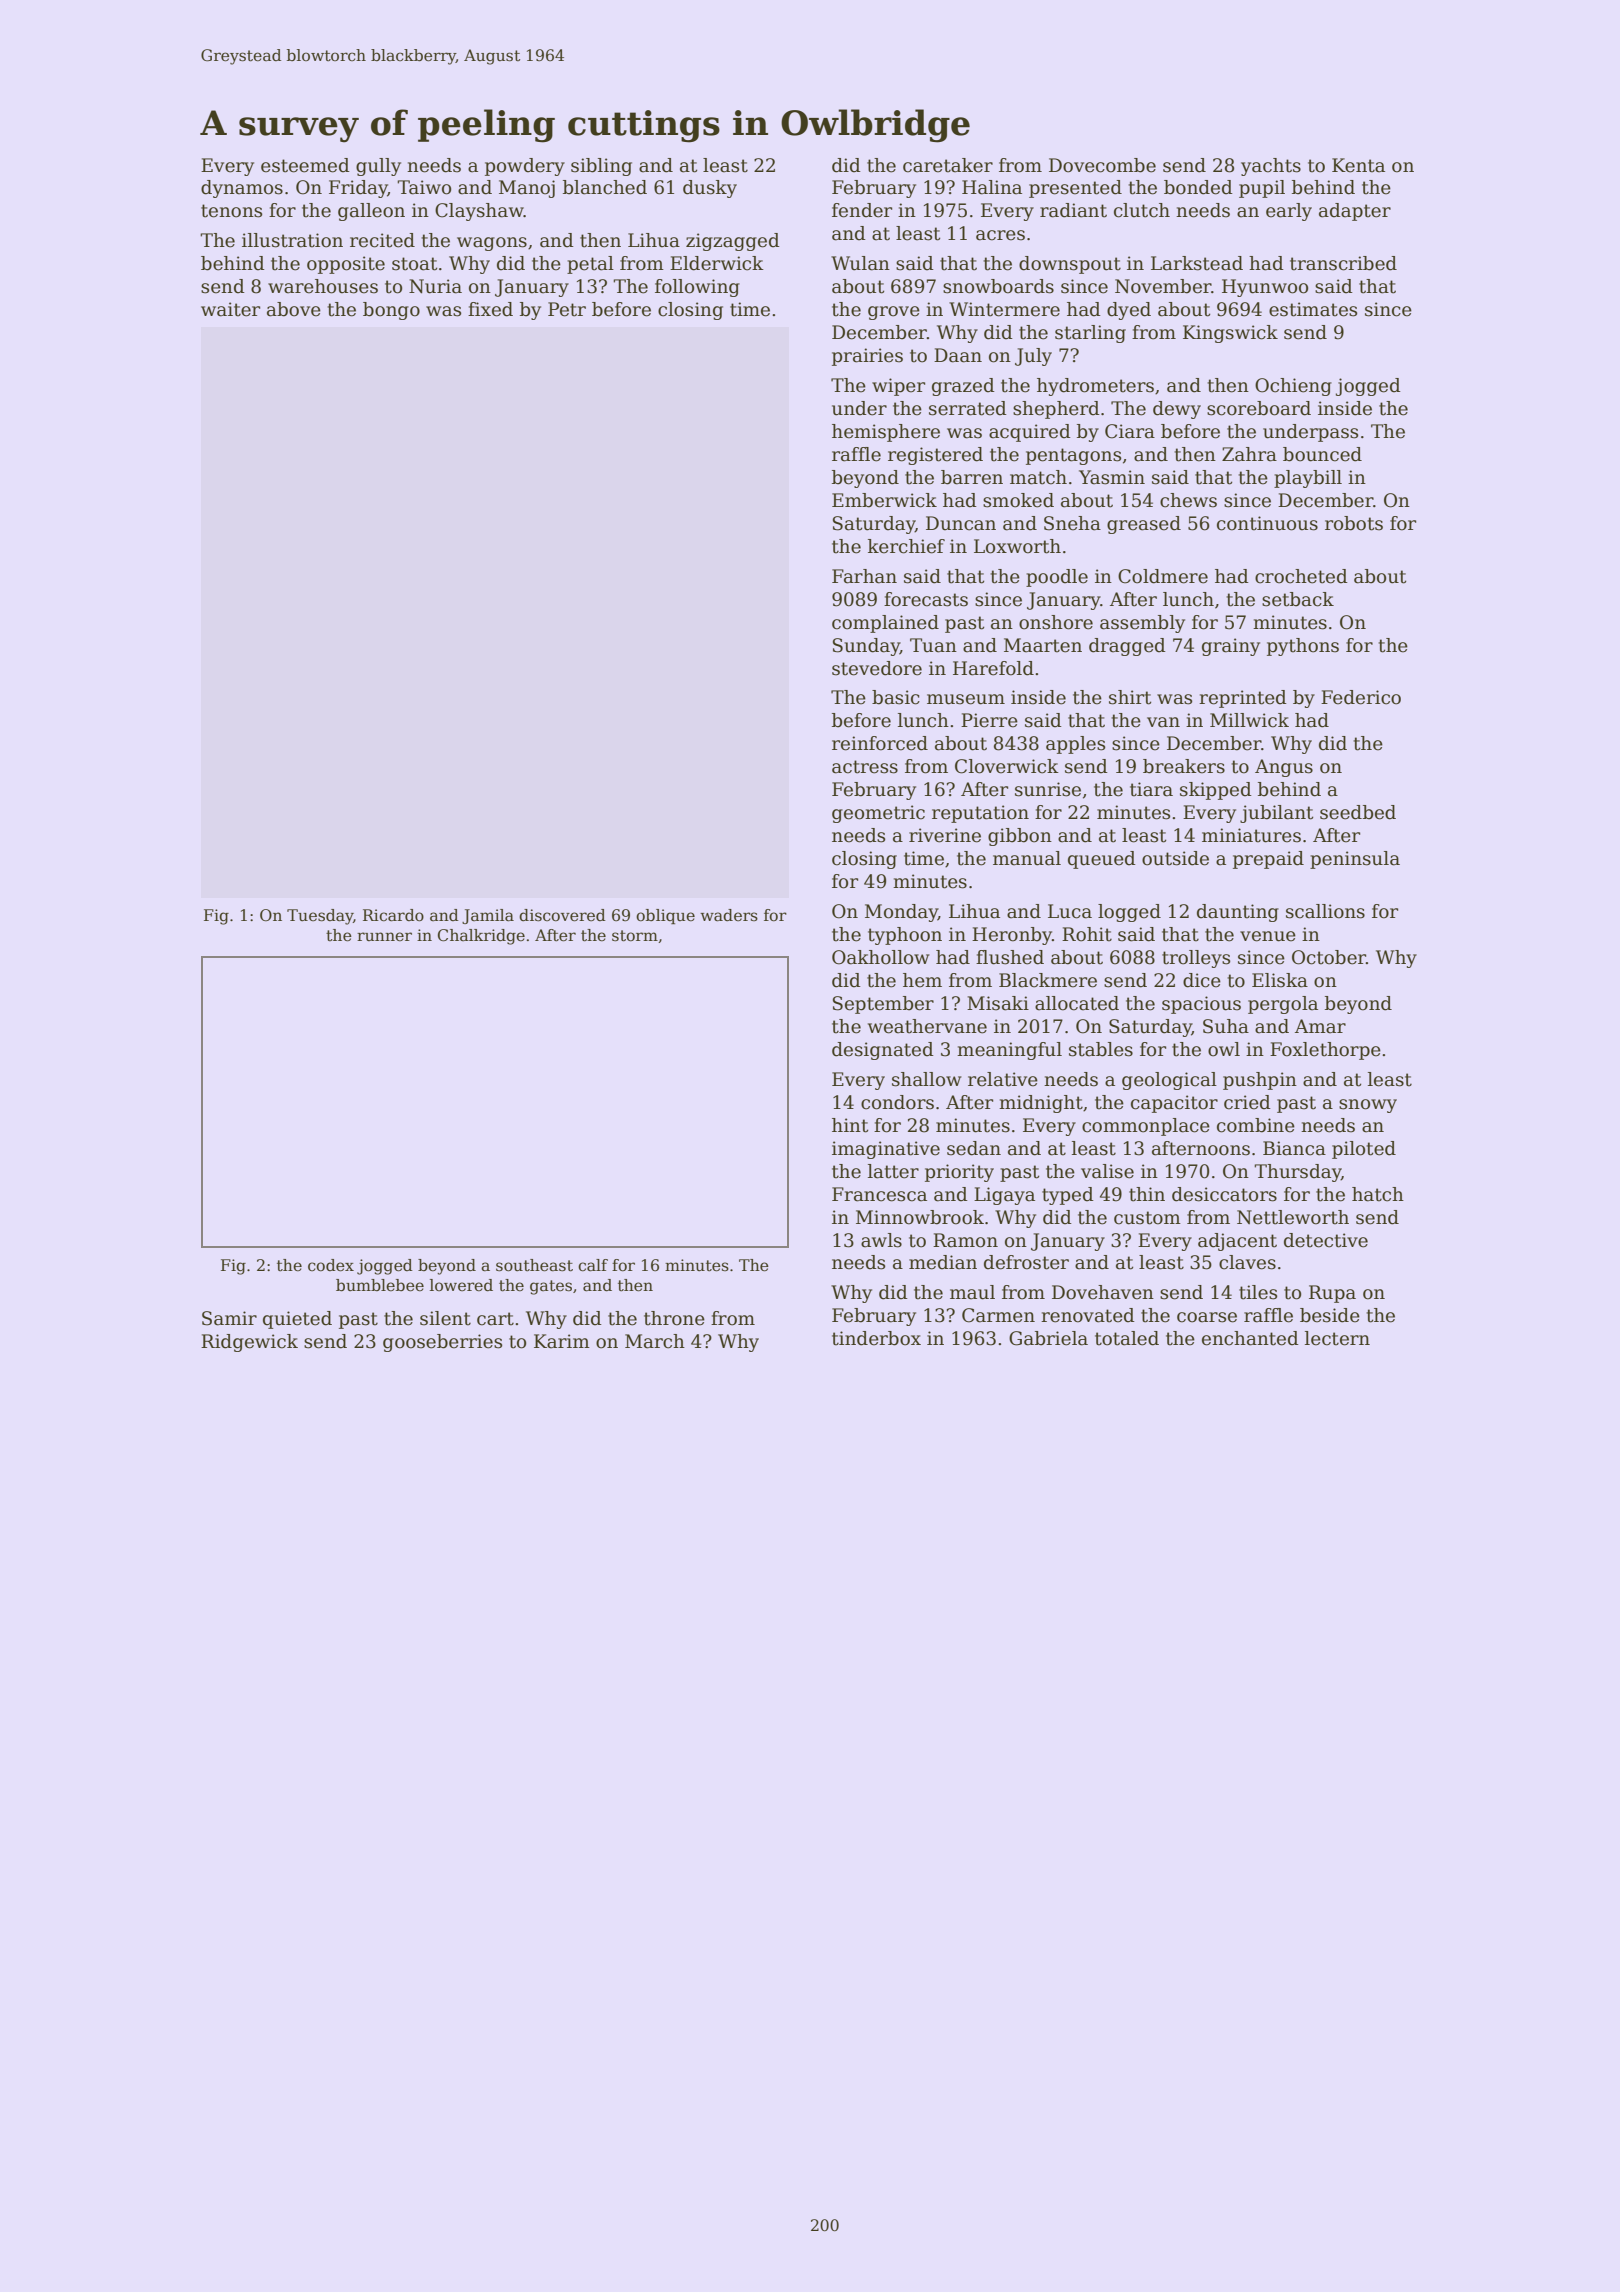  I want to click on actress, so click(865, 767).
